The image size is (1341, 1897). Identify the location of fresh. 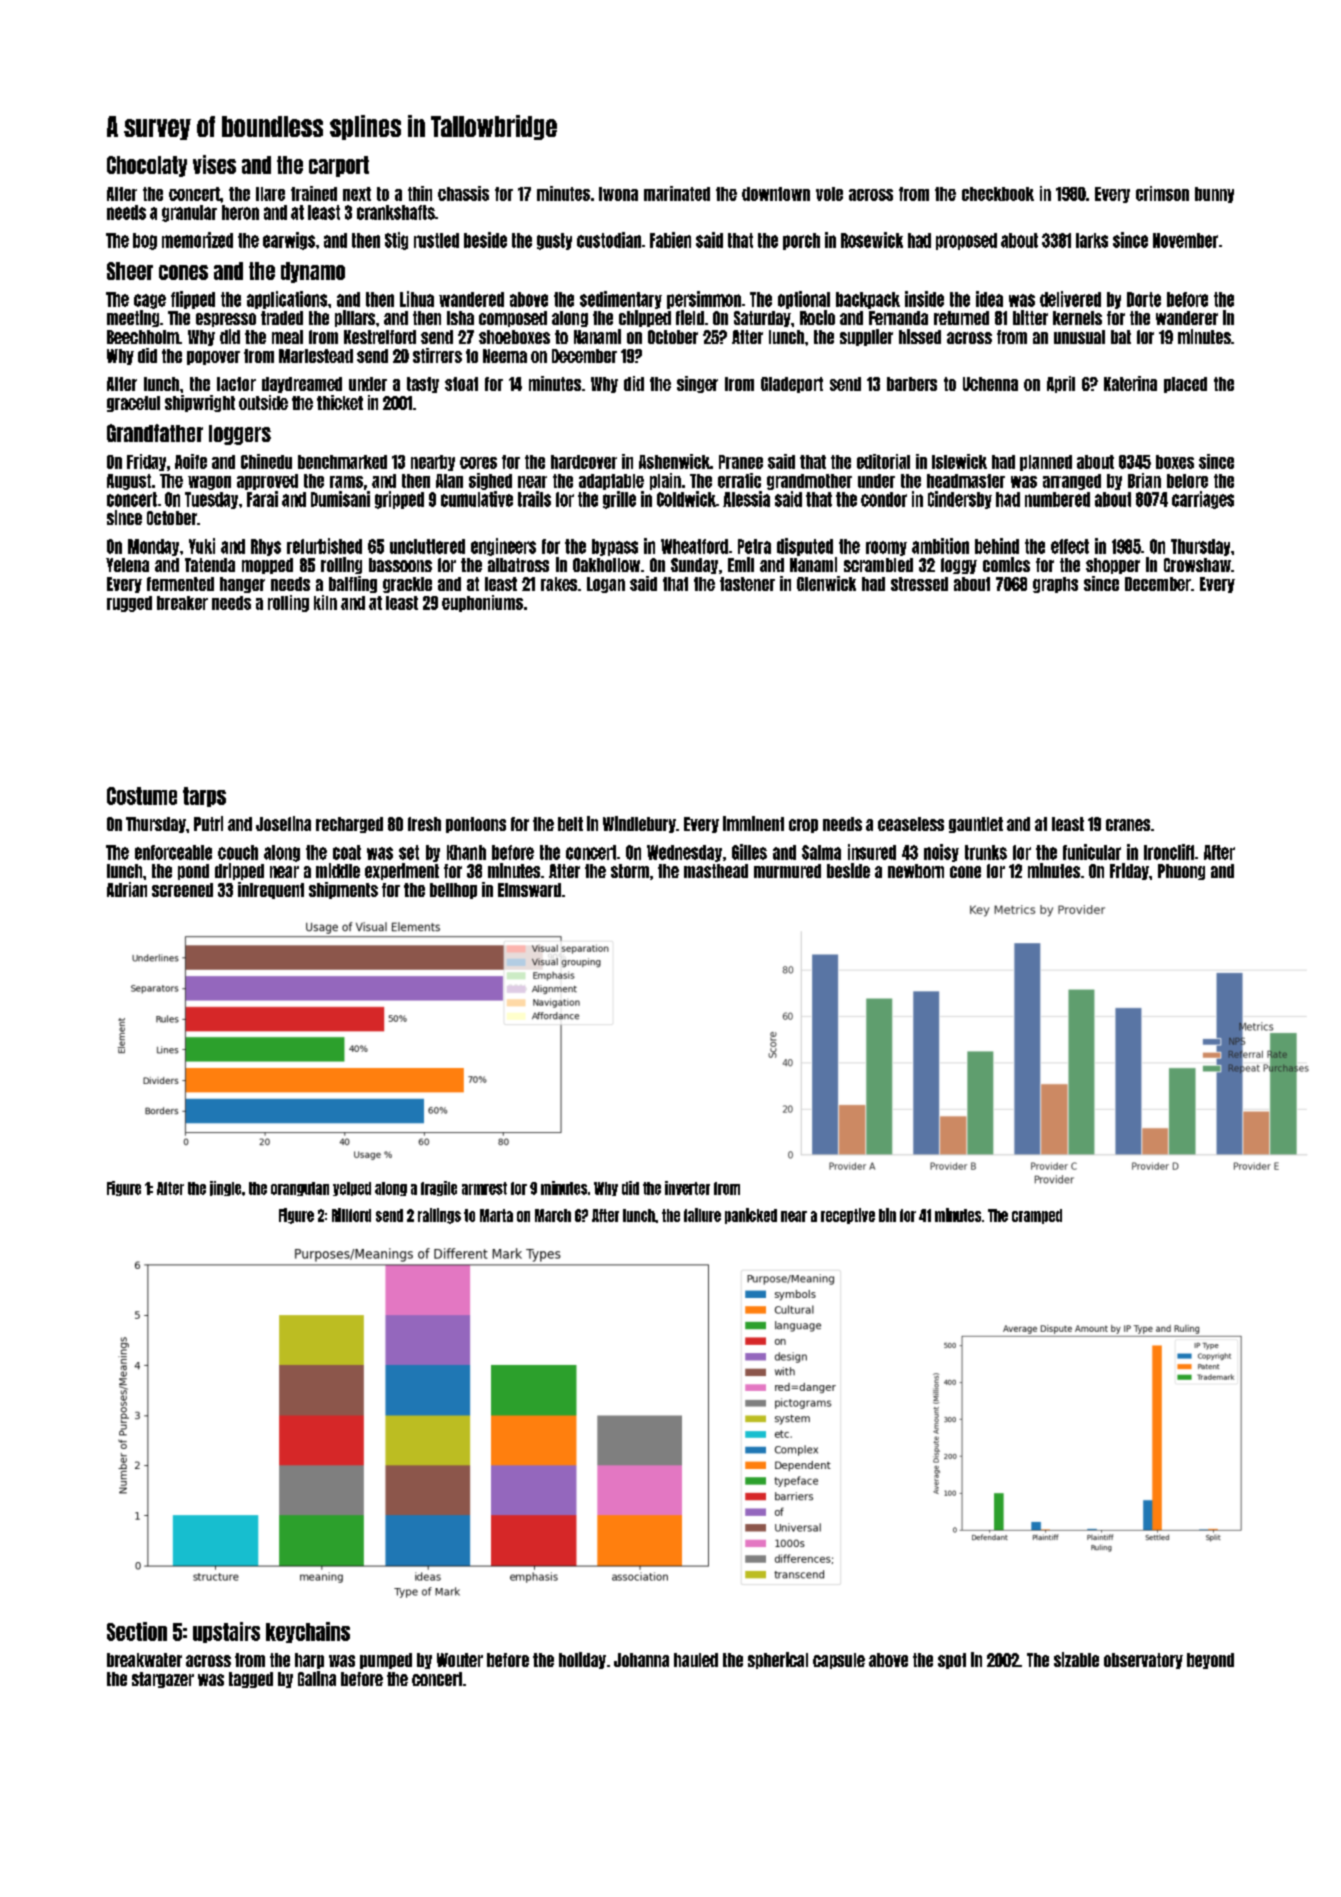
(424, 824).
